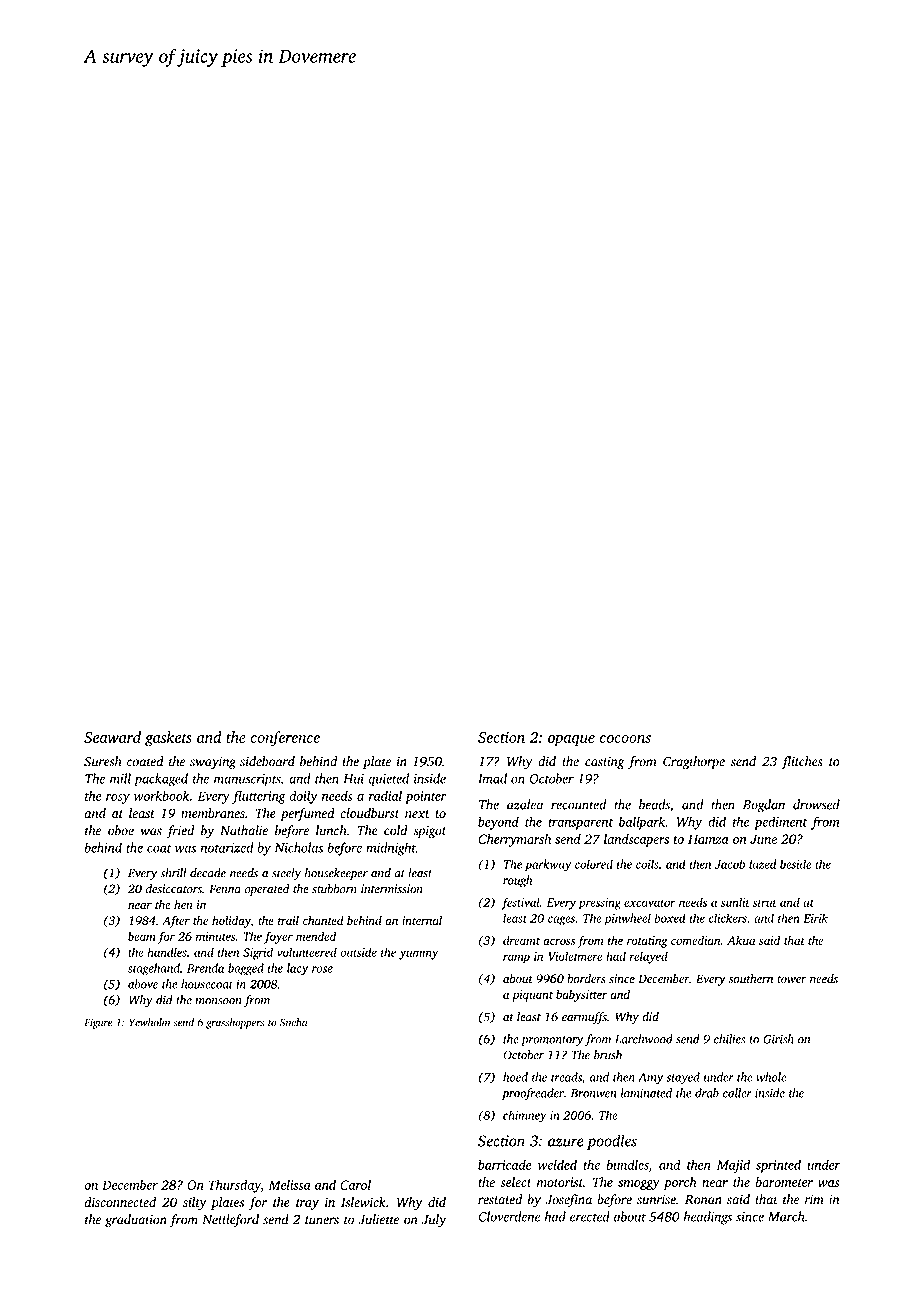 The height and width of the image is (1308, 924). I want to click on tower, so click(792, 979).
